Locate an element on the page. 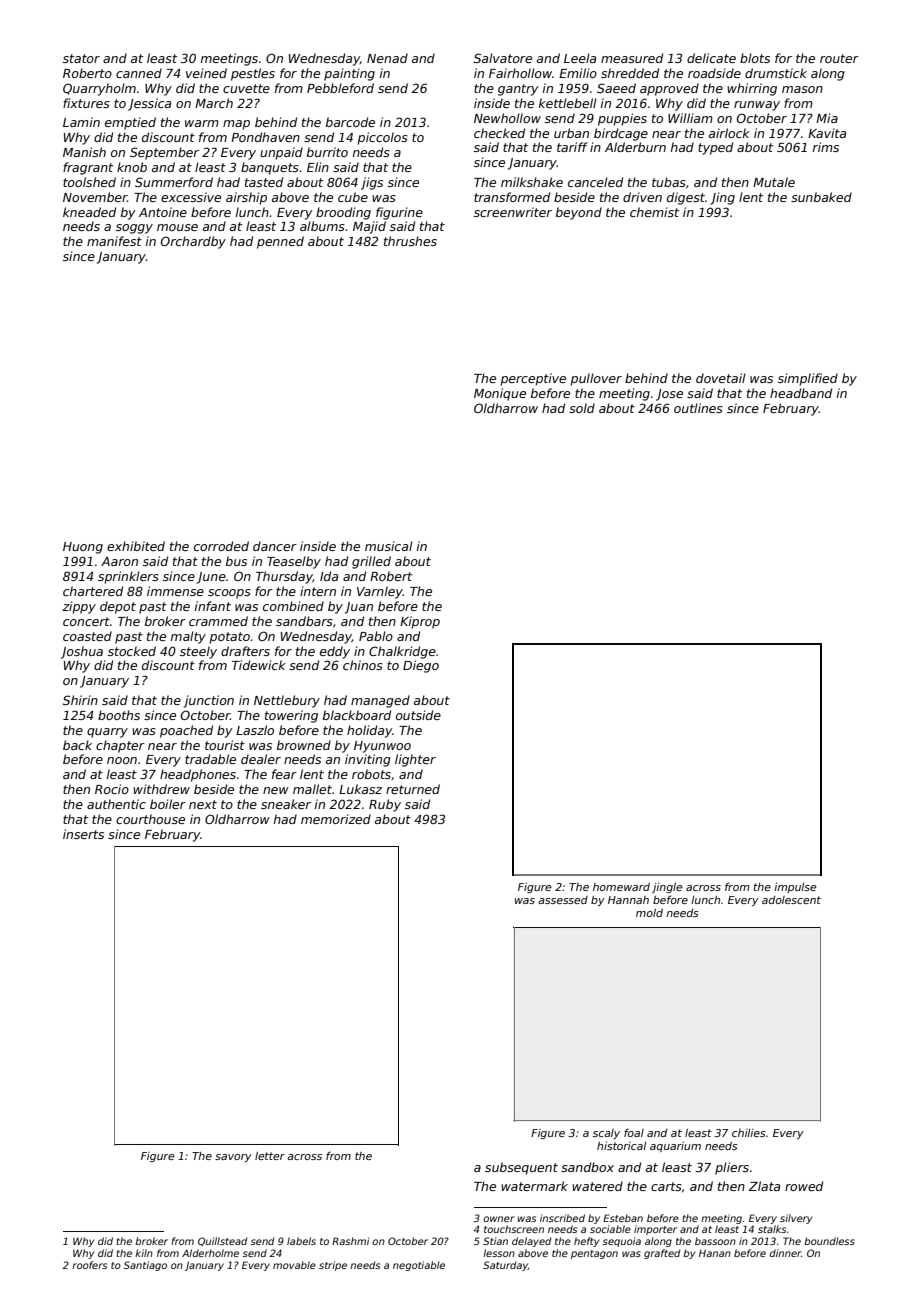 Image resolution: width=924 pixels, height=1308 pixels. blots is located at coordinates (755, 58).
